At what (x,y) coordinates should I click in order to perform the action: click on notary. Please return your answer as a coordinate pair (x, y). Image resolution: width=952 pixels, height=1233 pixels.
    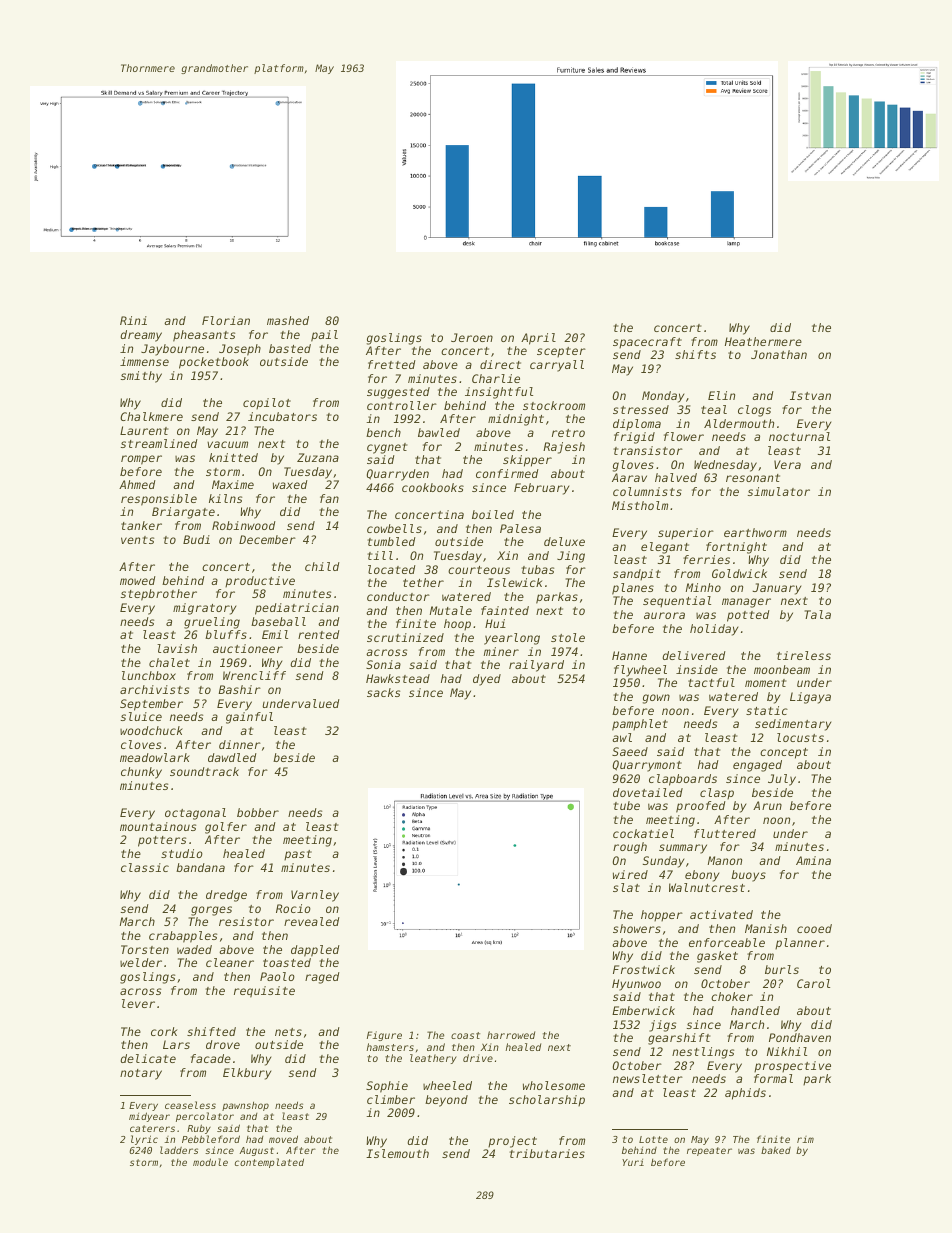
    Looking at the image, I should click on (141, 1074).
